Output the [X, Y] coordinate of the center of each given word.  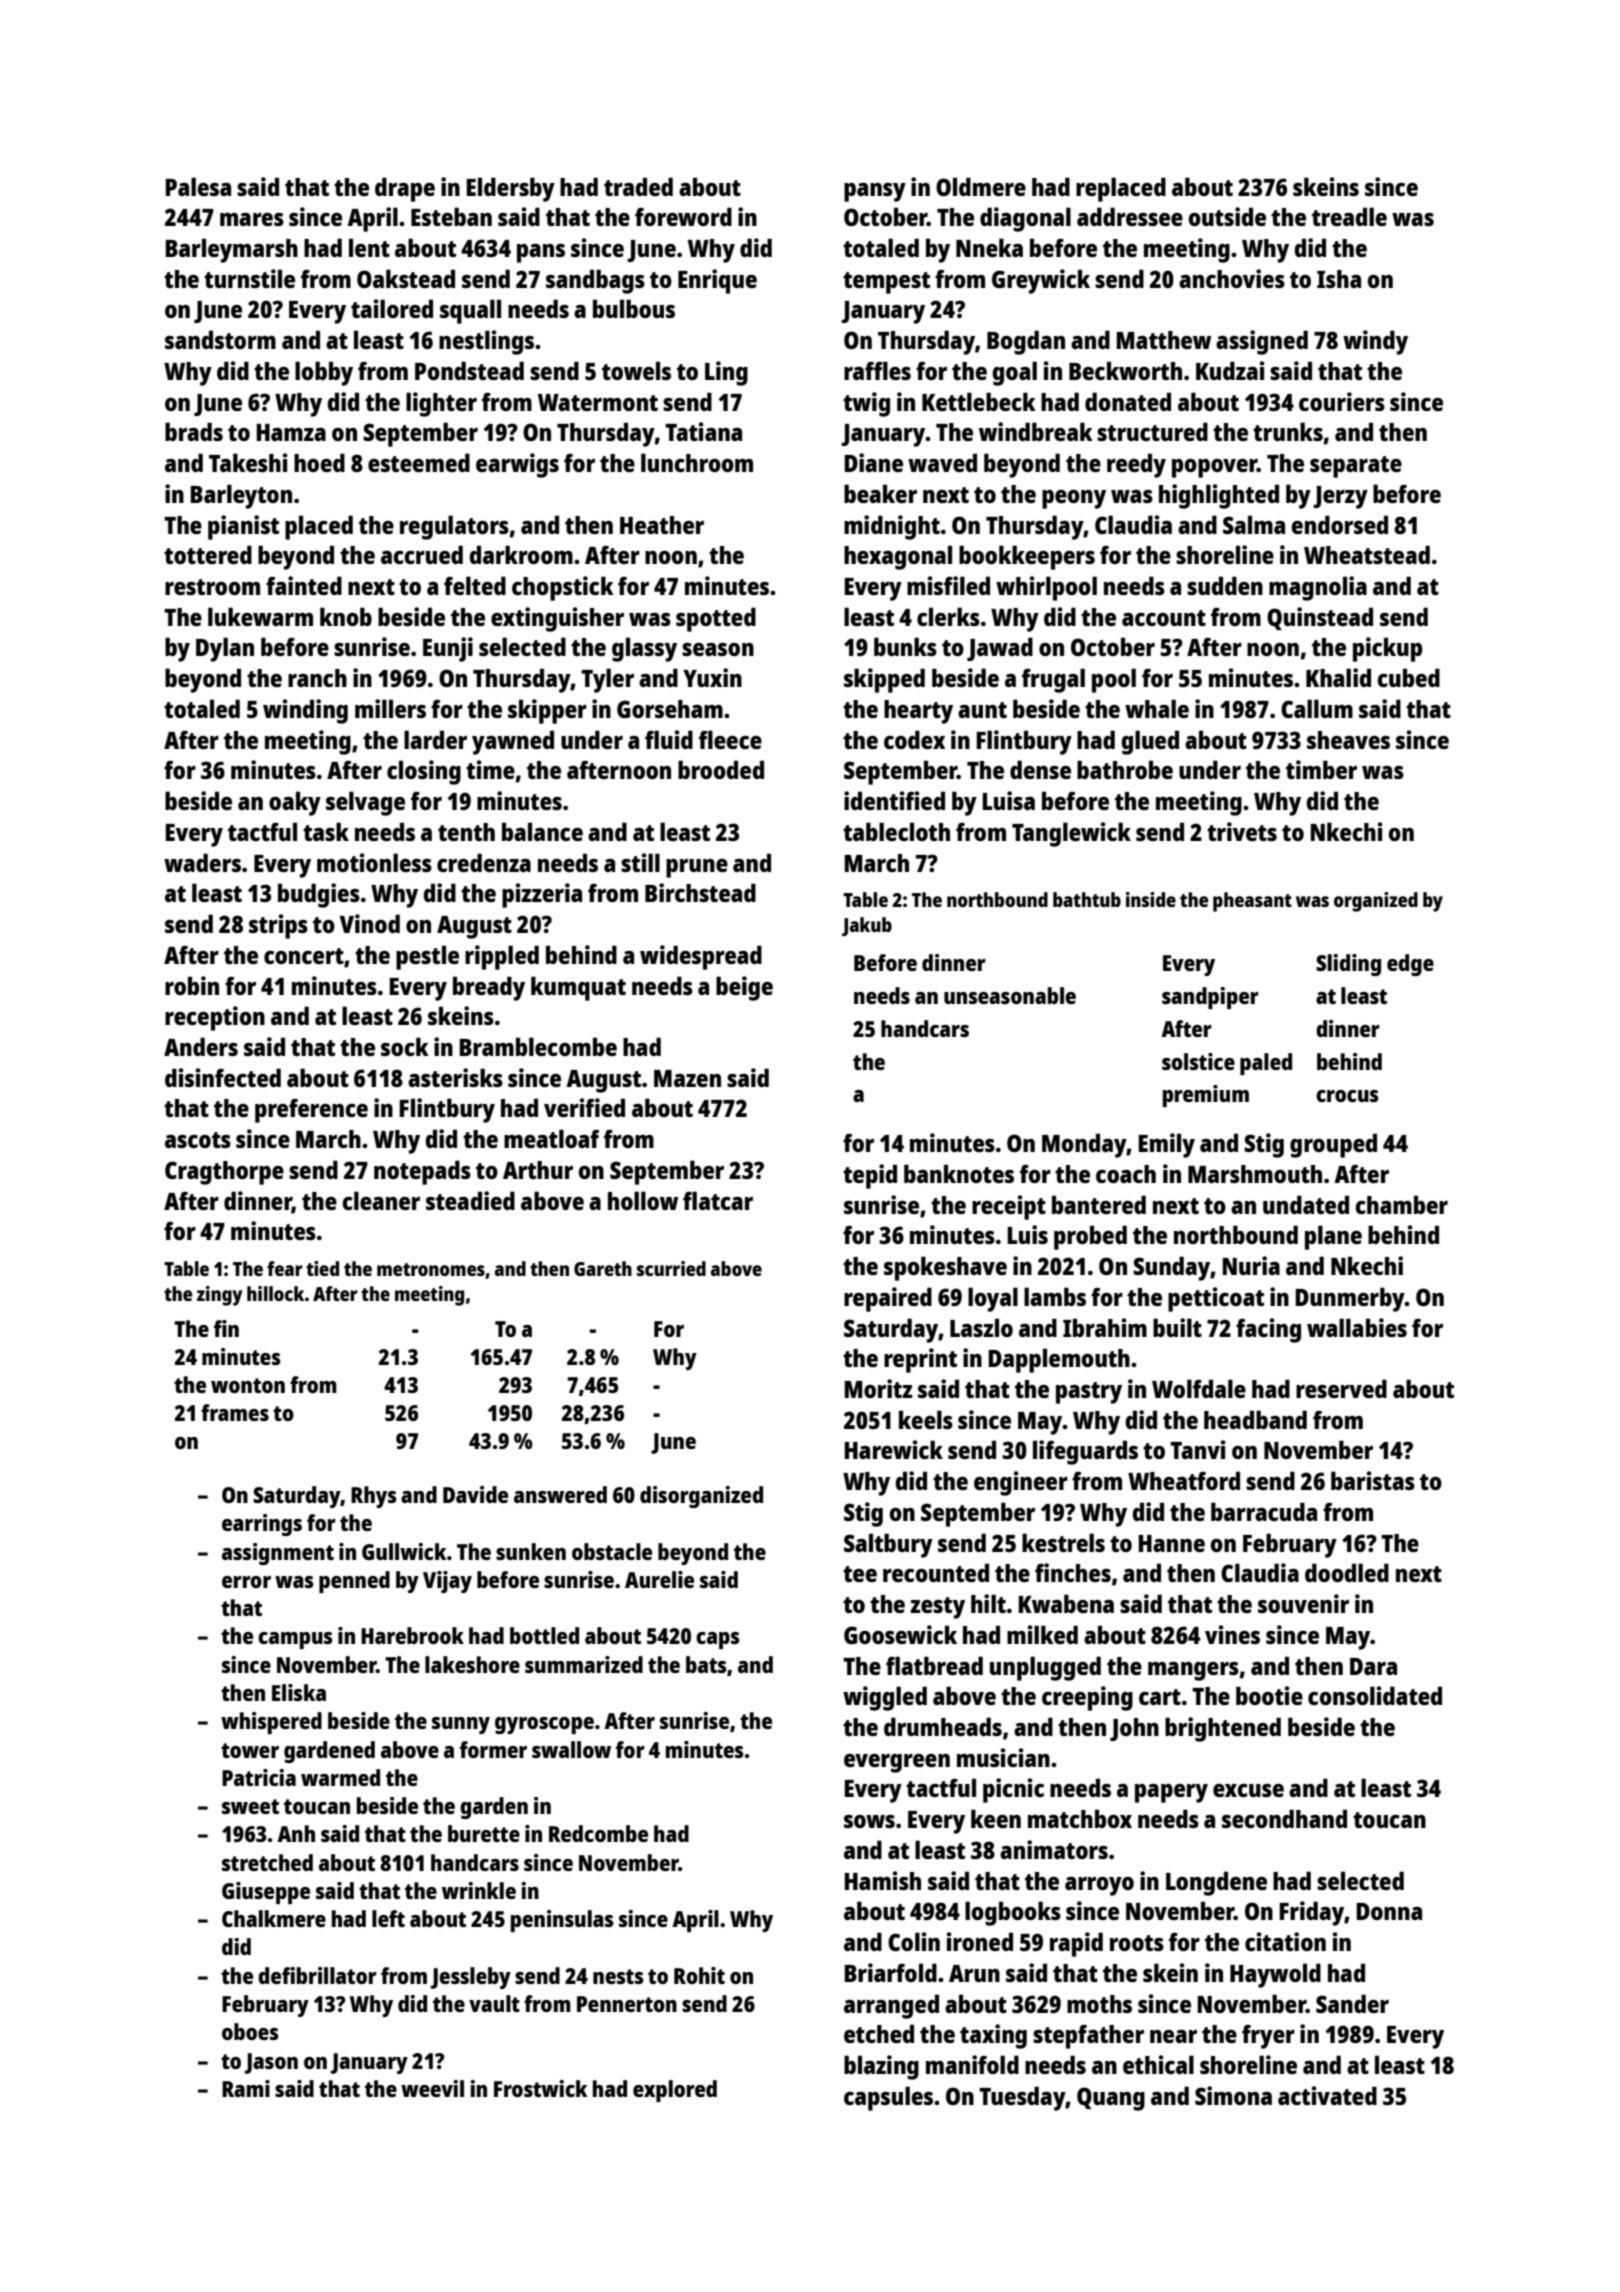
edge [1410, 965]
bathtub [1087, 899]
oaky [295, 803]
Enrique [717, 281]
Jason [271, 2063]
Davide [475, 1494]
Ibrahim [1105, 1327]
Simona [1233, 2095]
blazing [881, 2067]
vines [1232, 1634]
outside [1227, 216]
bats [706, 1664]
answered [560, 1494]
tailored [392, 308]
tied [322, 1268]
